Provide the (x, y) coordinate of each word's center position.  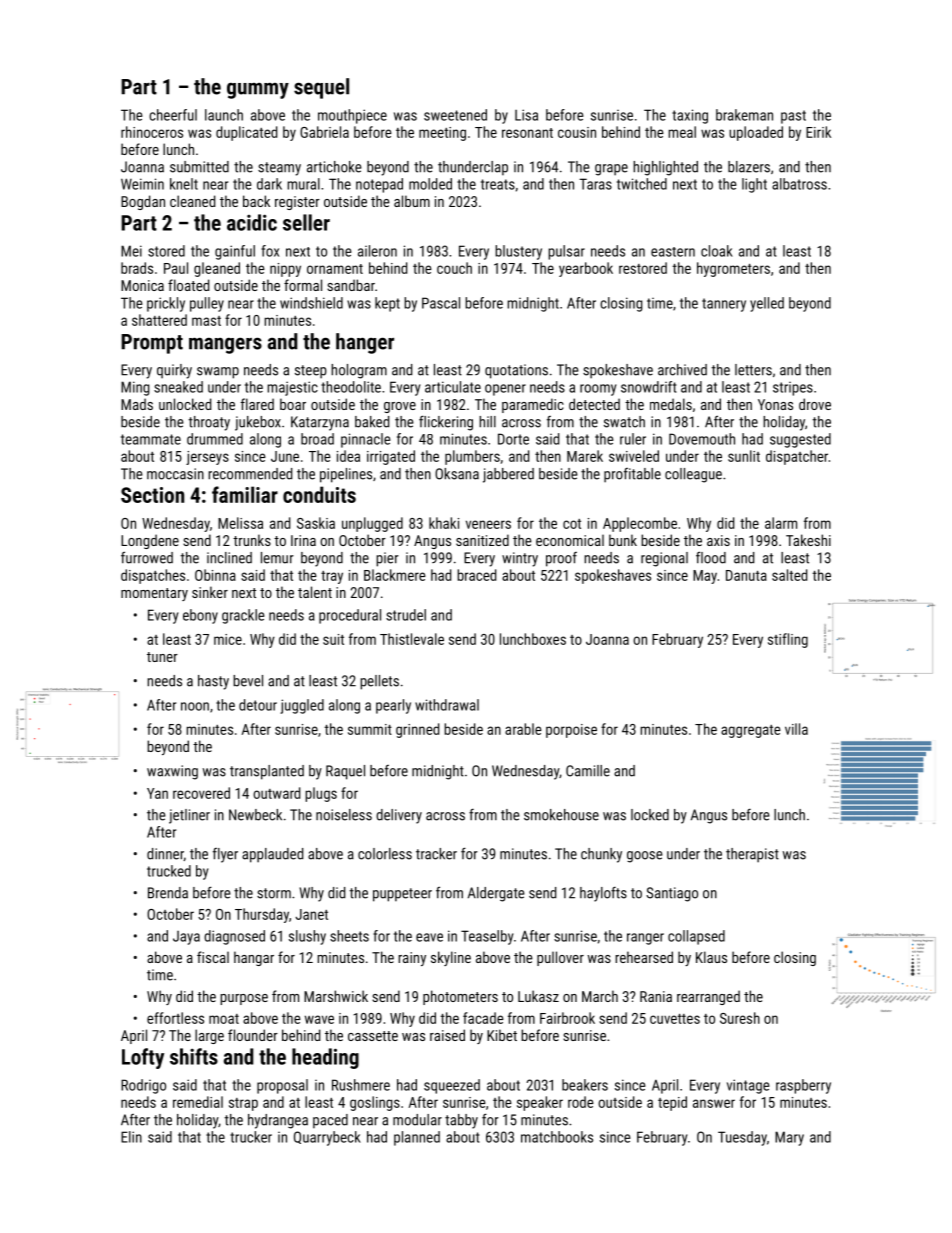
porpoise (571, 731)
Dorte (513, 439)
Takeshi (808, 540)
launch (224, 115)
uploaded (756, 133)
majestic (292, 388)
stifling (788, 640)
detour (258, 705)
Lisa (526, 115)
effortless (175, 1018)
